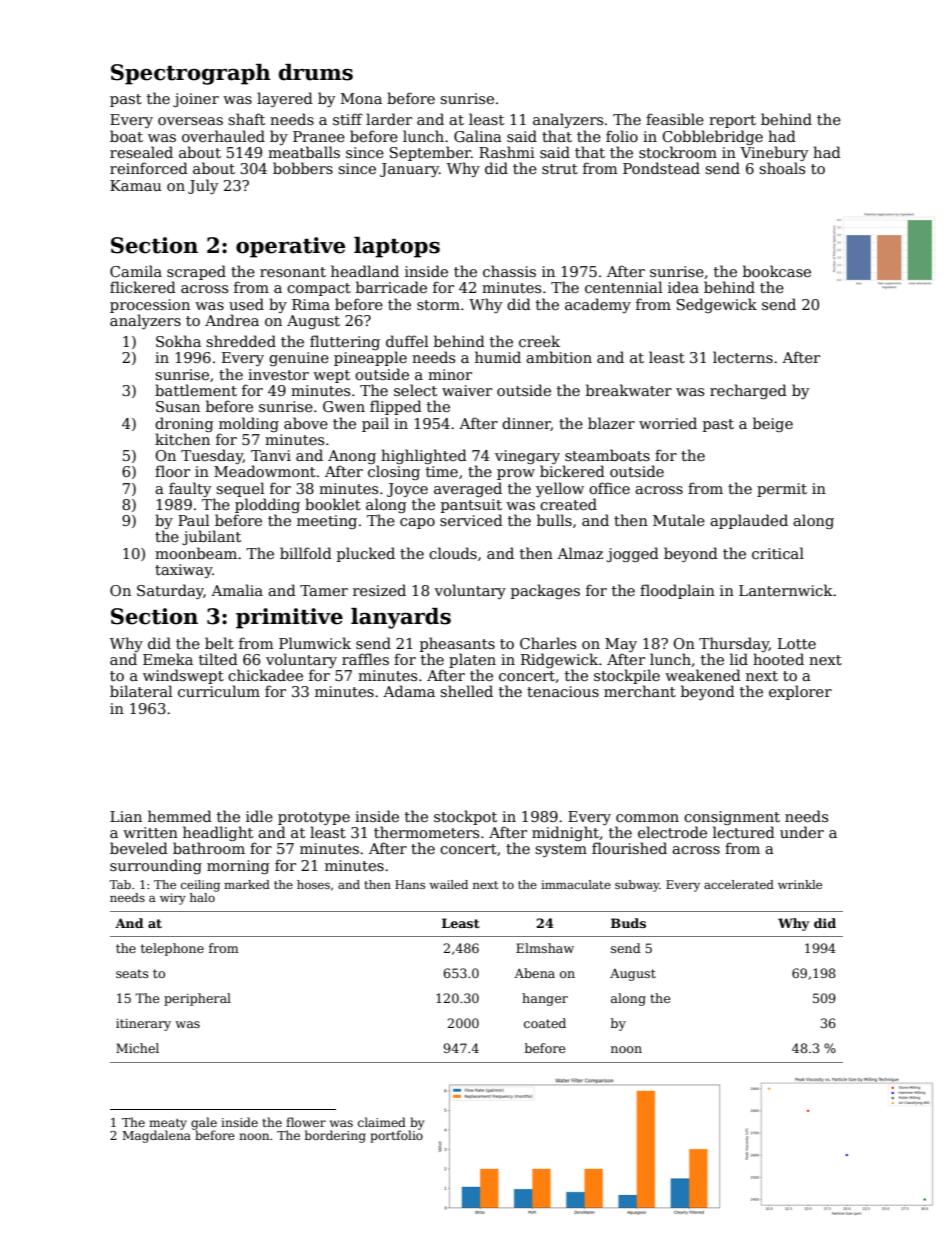  Describe the element at coordinates (204, 1123) in the document. I see `gale` at that location.
